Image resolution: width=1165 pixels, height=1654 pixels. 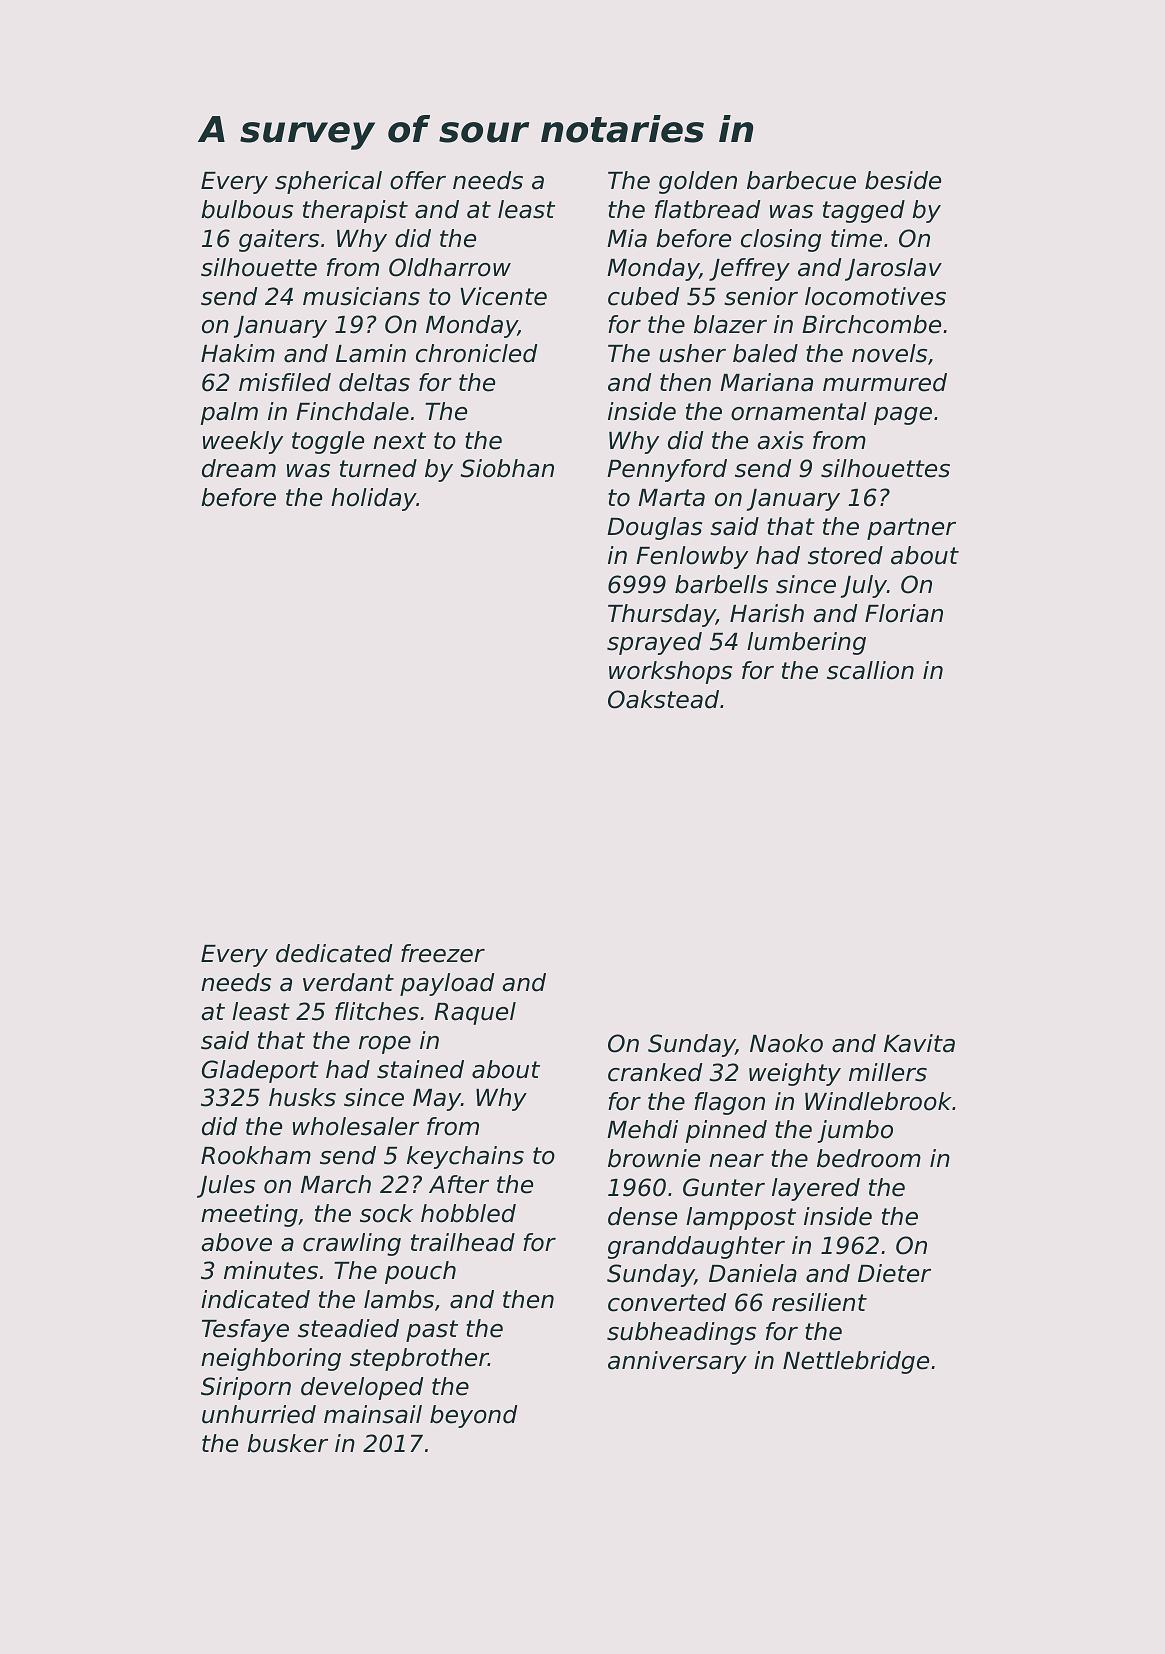 I want to click on cranked, so click(x=655, y=1072).
